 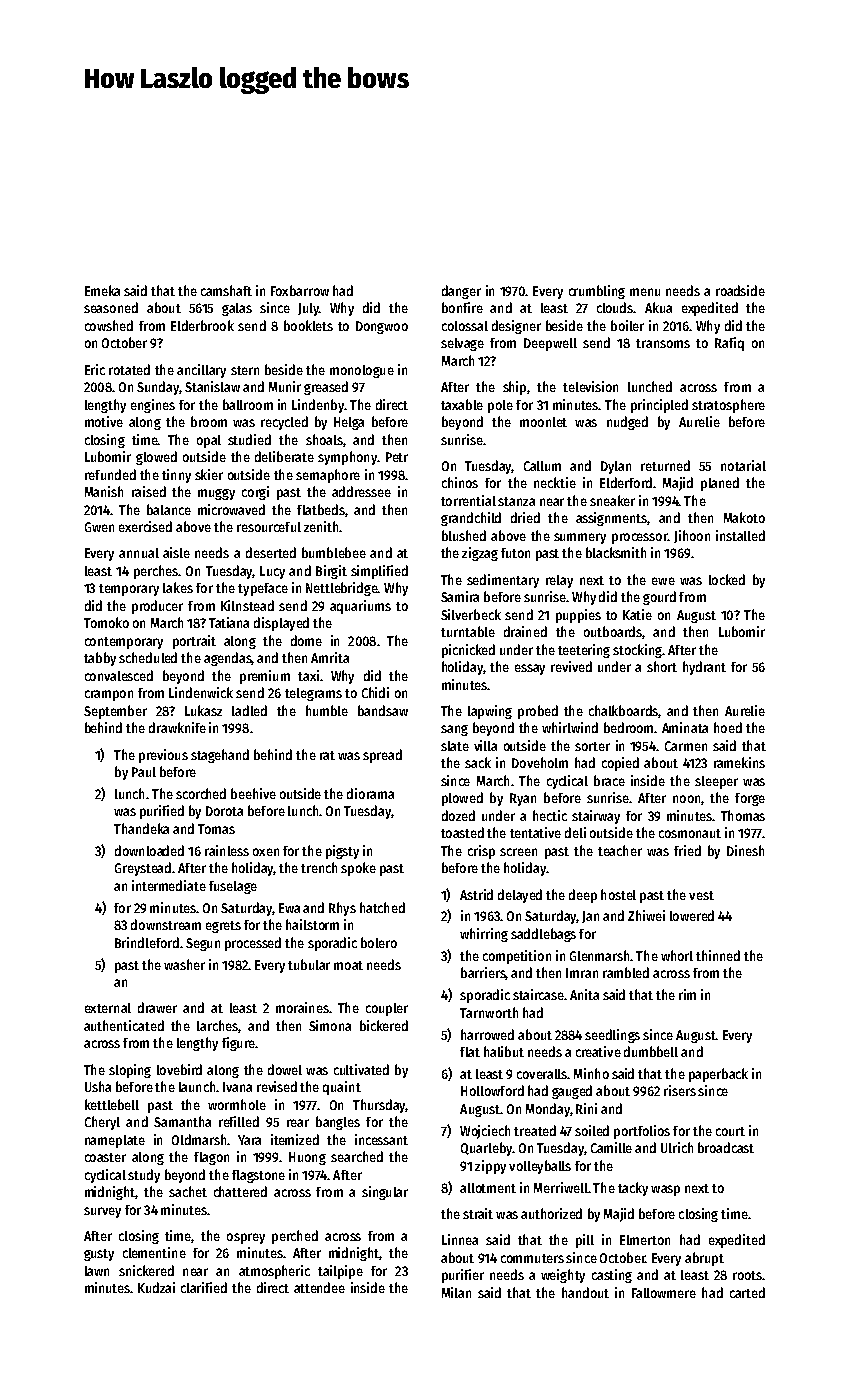 What do you see at coordinates (462, 307) in the image?
I see `bonfire` at bounding box center [462, 307].
